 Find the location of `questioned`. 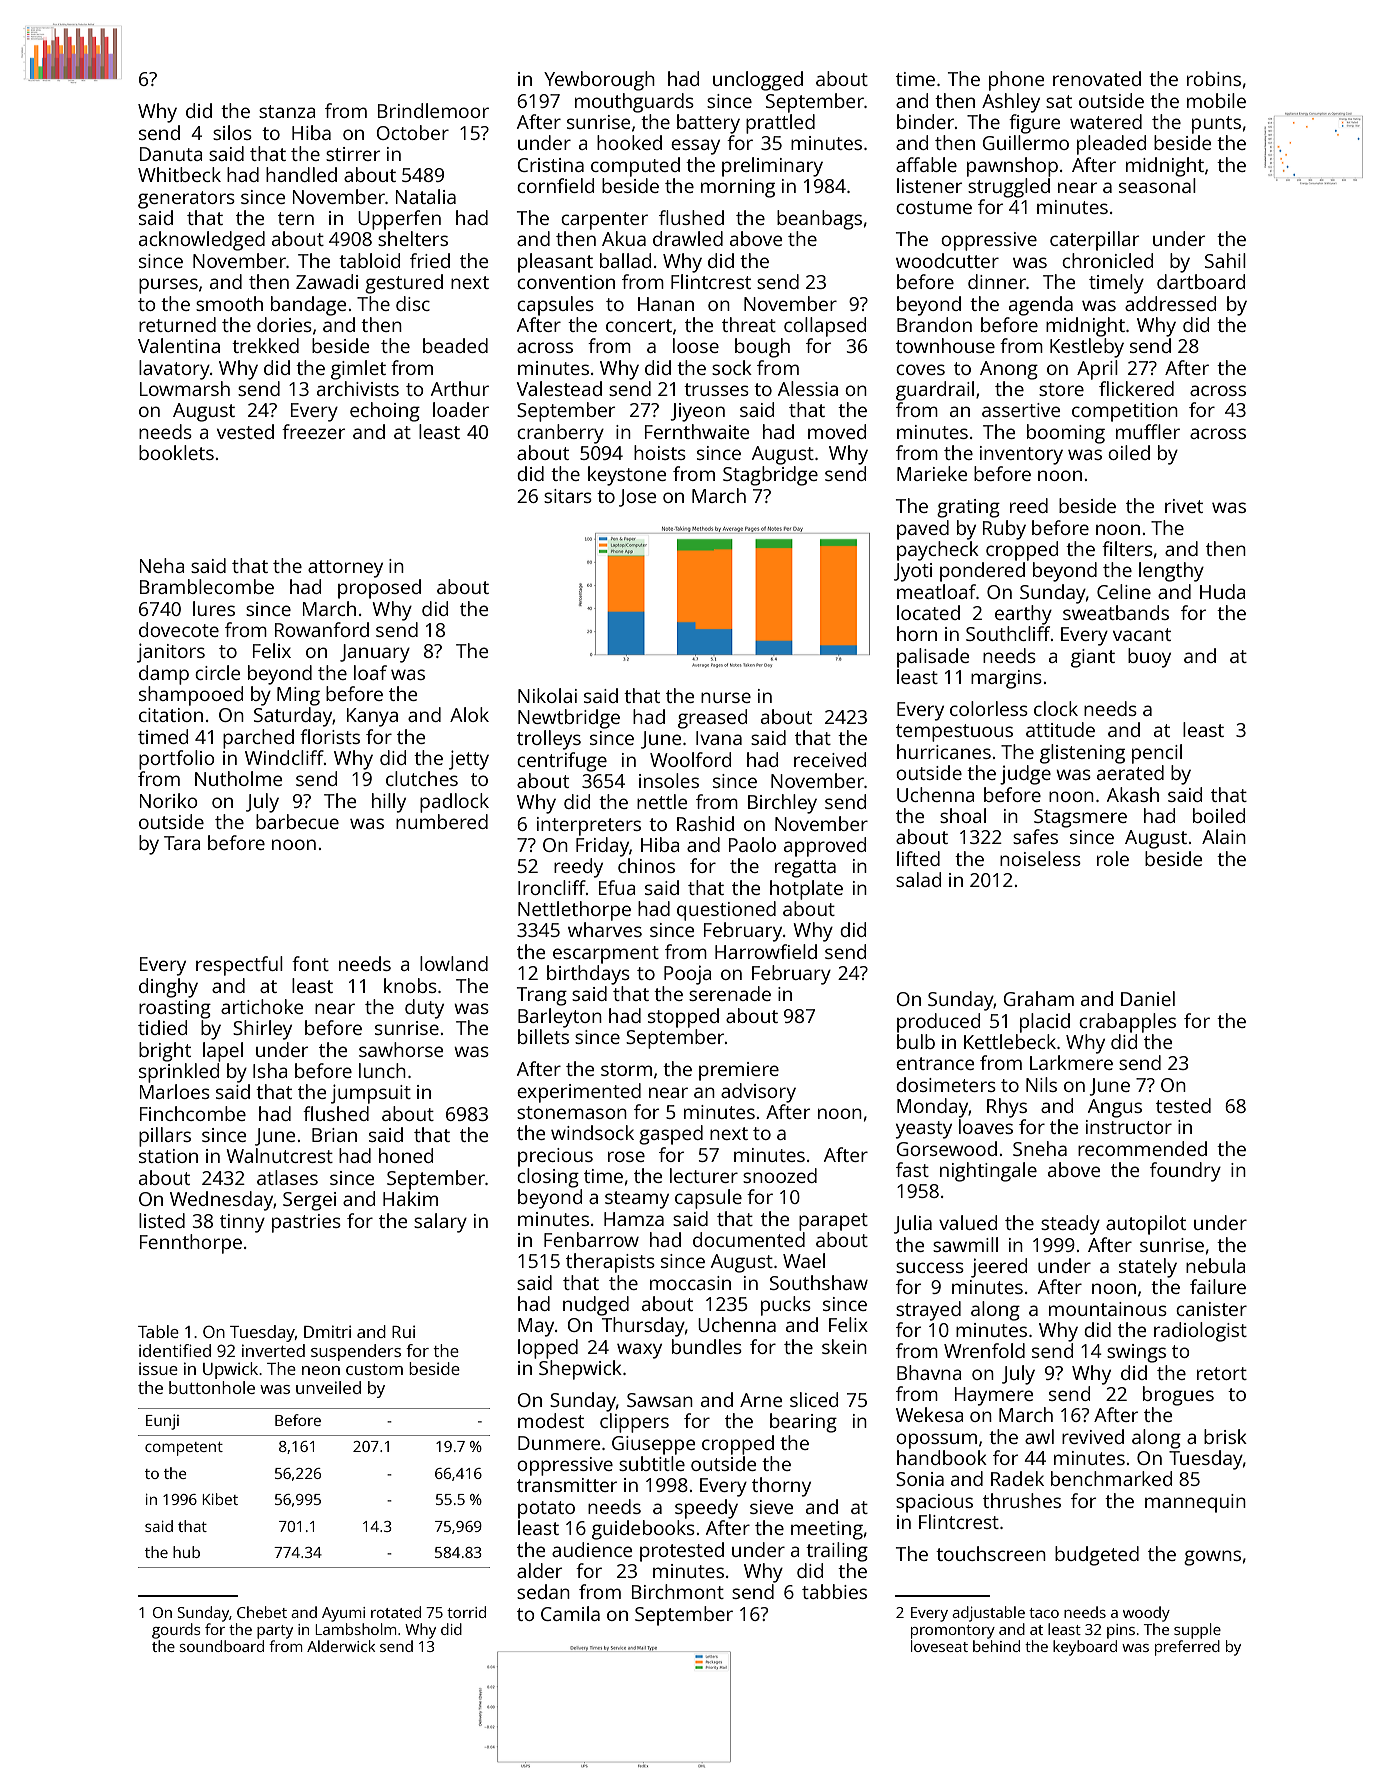

questioned is located at coordinates (726, 911).
